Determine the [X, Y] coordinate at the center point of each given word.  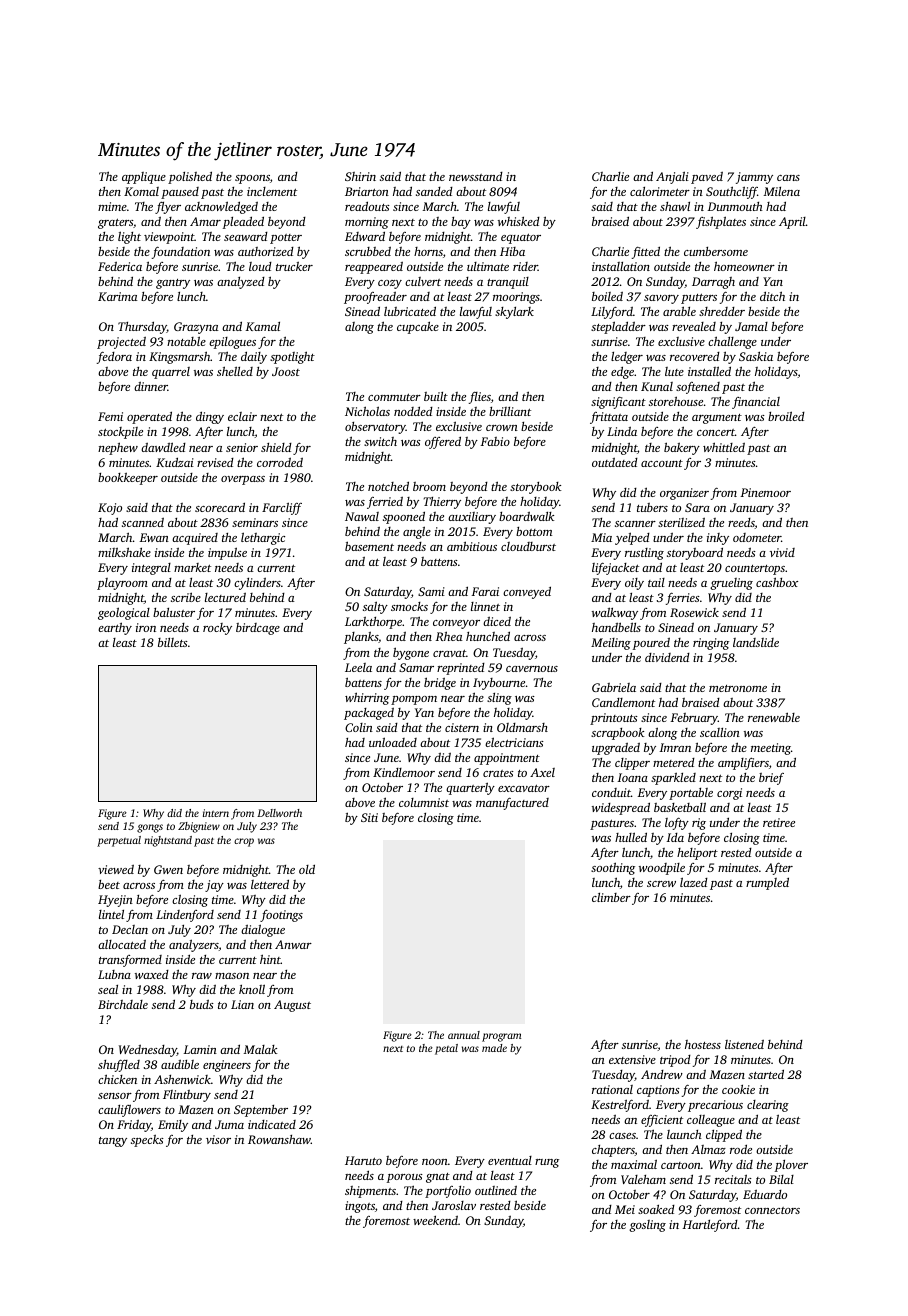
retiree [779, 822]
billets [173, 642]
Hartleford [710, 1226]
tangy [113, 1142]
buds [202, 1004]
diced [497, 621]
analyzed [241, 283]
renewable [774, 717]
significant [618, 402]
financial [756, 403]
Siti [369, 817]
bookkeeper [128, 478]
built [436, 396]
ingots [360, 1207]
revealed [694, 326]
